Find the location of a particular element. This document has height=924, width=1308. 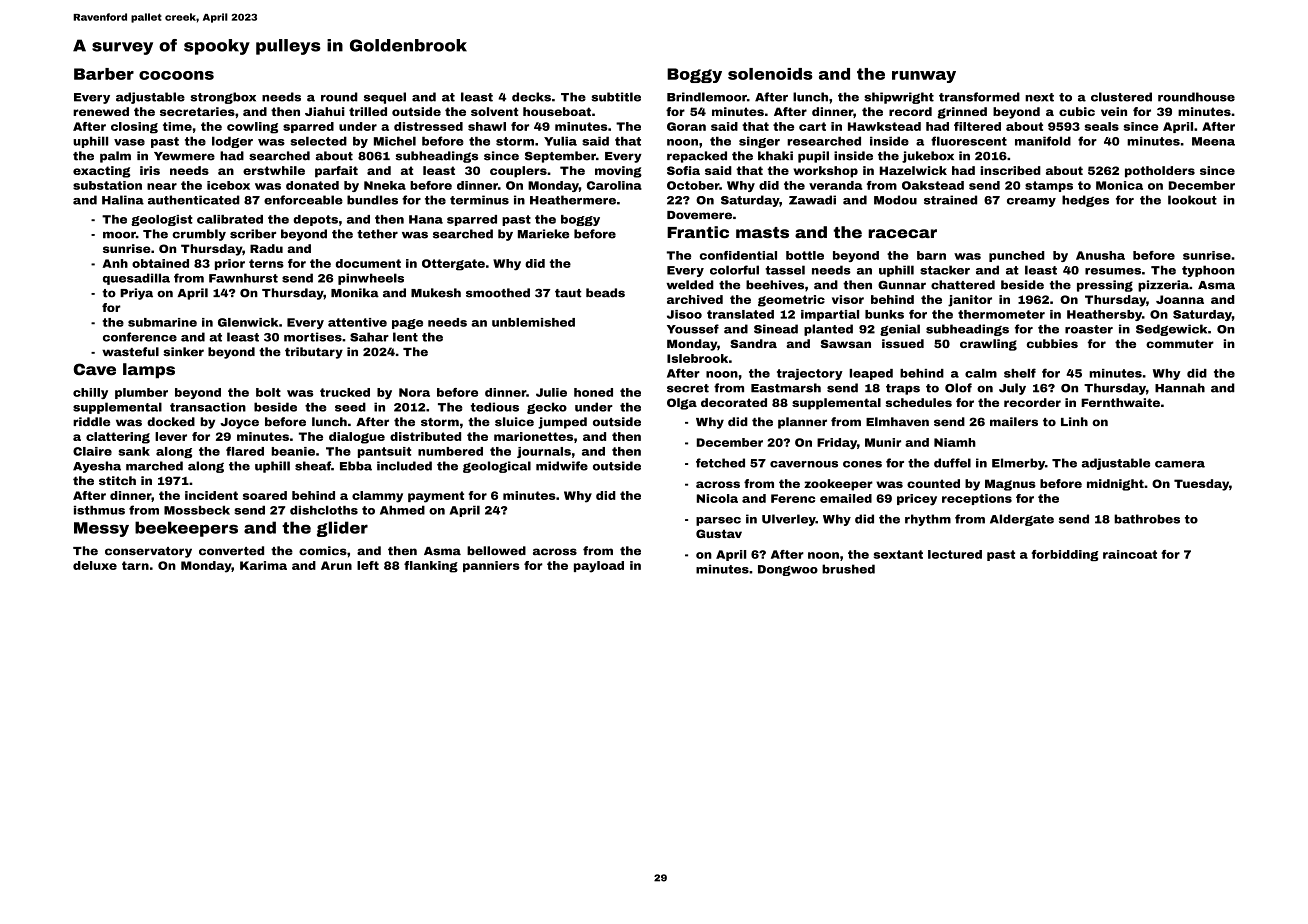

duffel is located at coordinates (952, 463).
